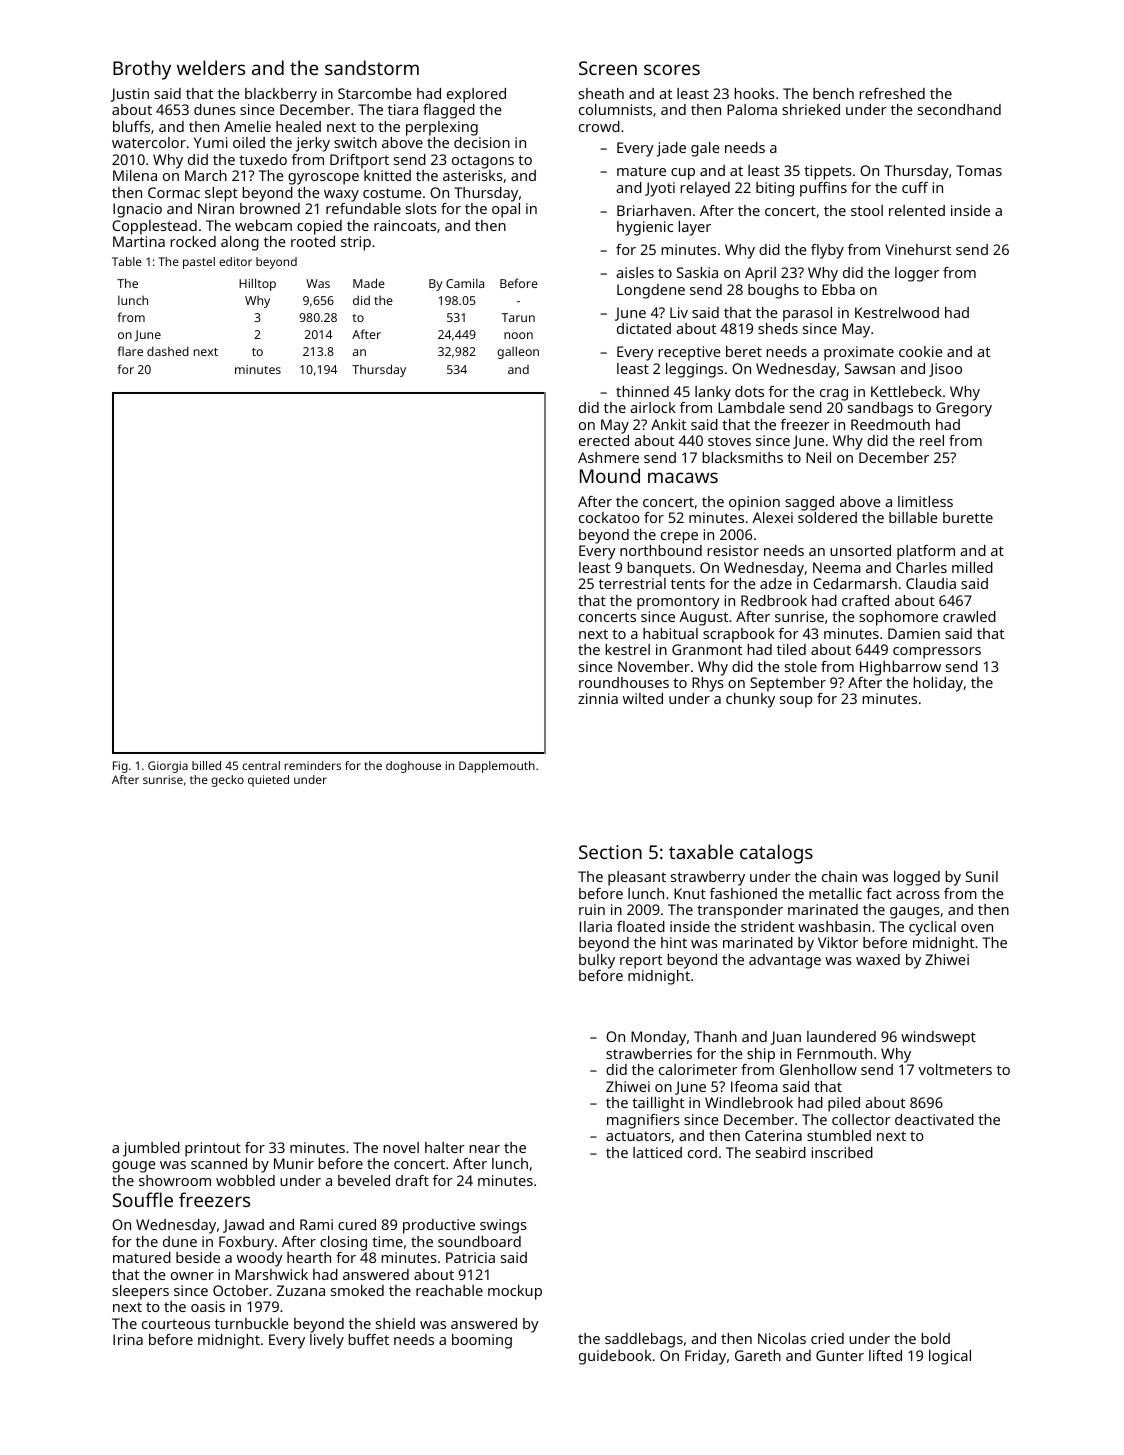 This document has width=1124, height=1455. Describe the element at coordinates (917, 274) in the document. I see `logger` at that location.
